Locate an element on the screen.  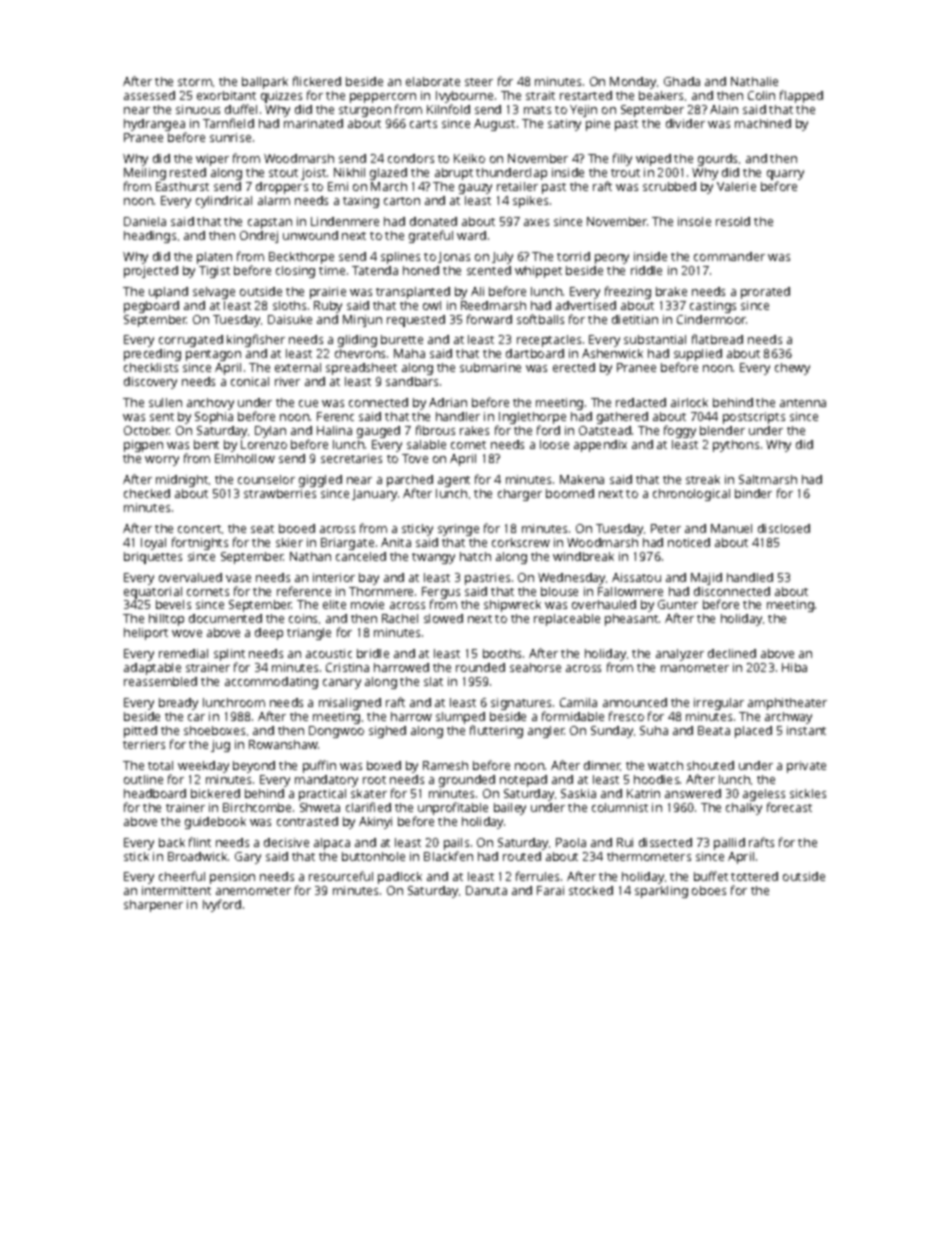
sullen is located at coordinates (165, 402).
